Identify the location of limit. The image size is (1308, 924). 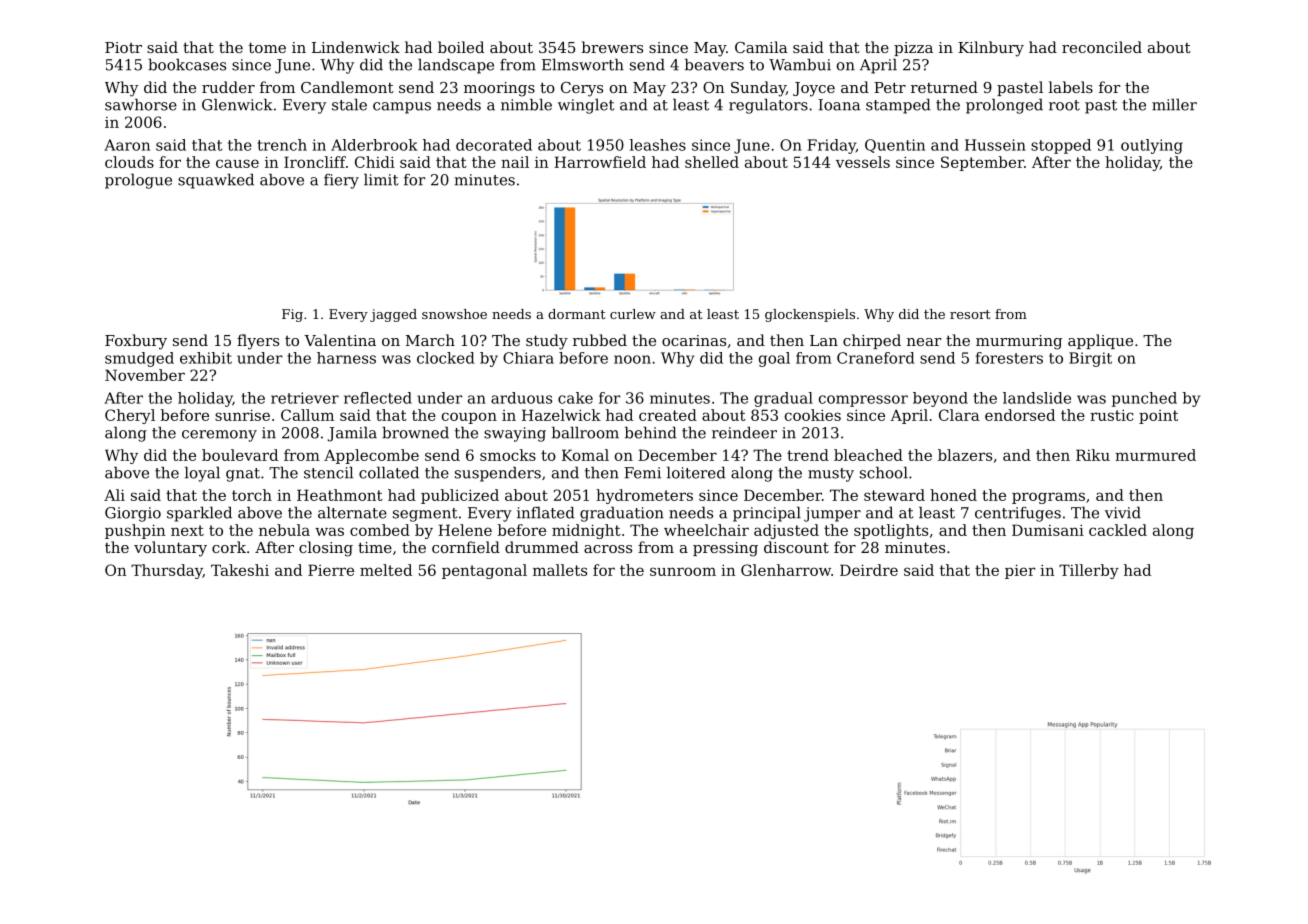
(381, 179).
